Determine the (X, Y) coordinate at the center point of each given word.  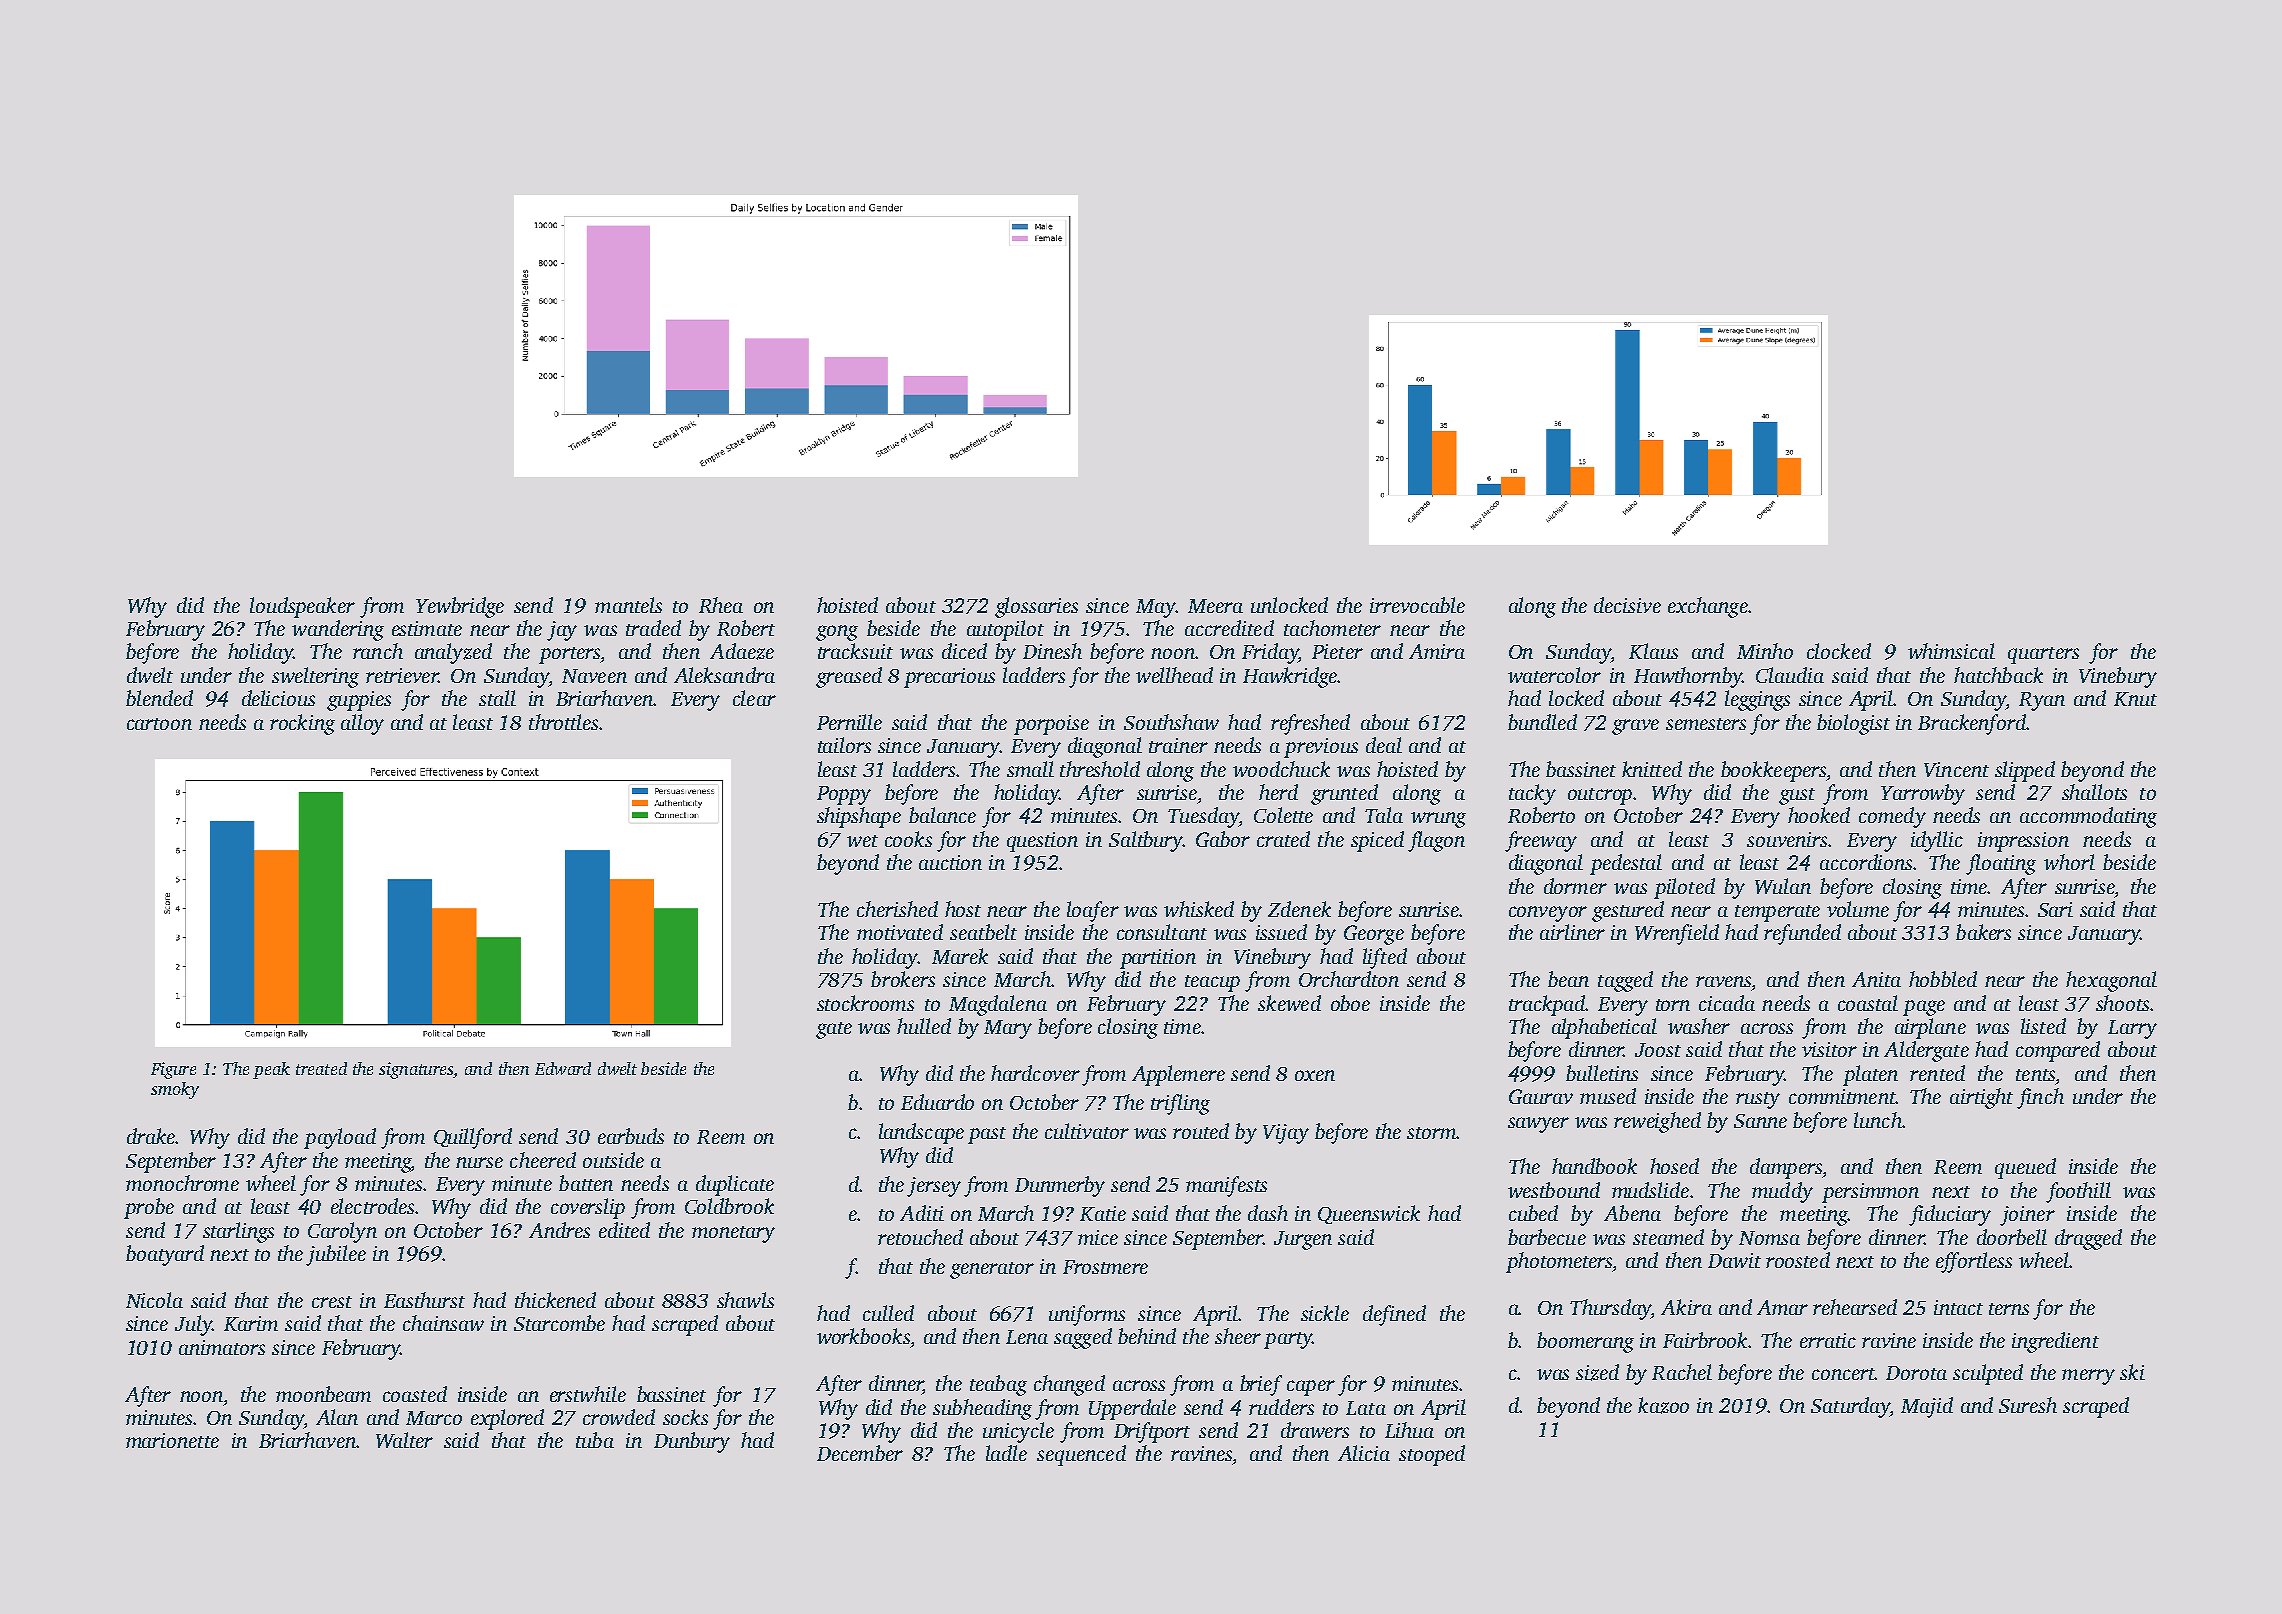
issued (1281, 932)
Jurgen (1303, 1240)
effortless (1974, 1262)
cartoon (159, 724)
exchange (1708, 607)
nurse (479, 1162)
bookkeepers (1773, 771)
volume (1858, 909)
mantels (628, 605)
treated (321, 1068)
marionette (172, 1440)
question (1042, 842)
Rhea (721, 605)
